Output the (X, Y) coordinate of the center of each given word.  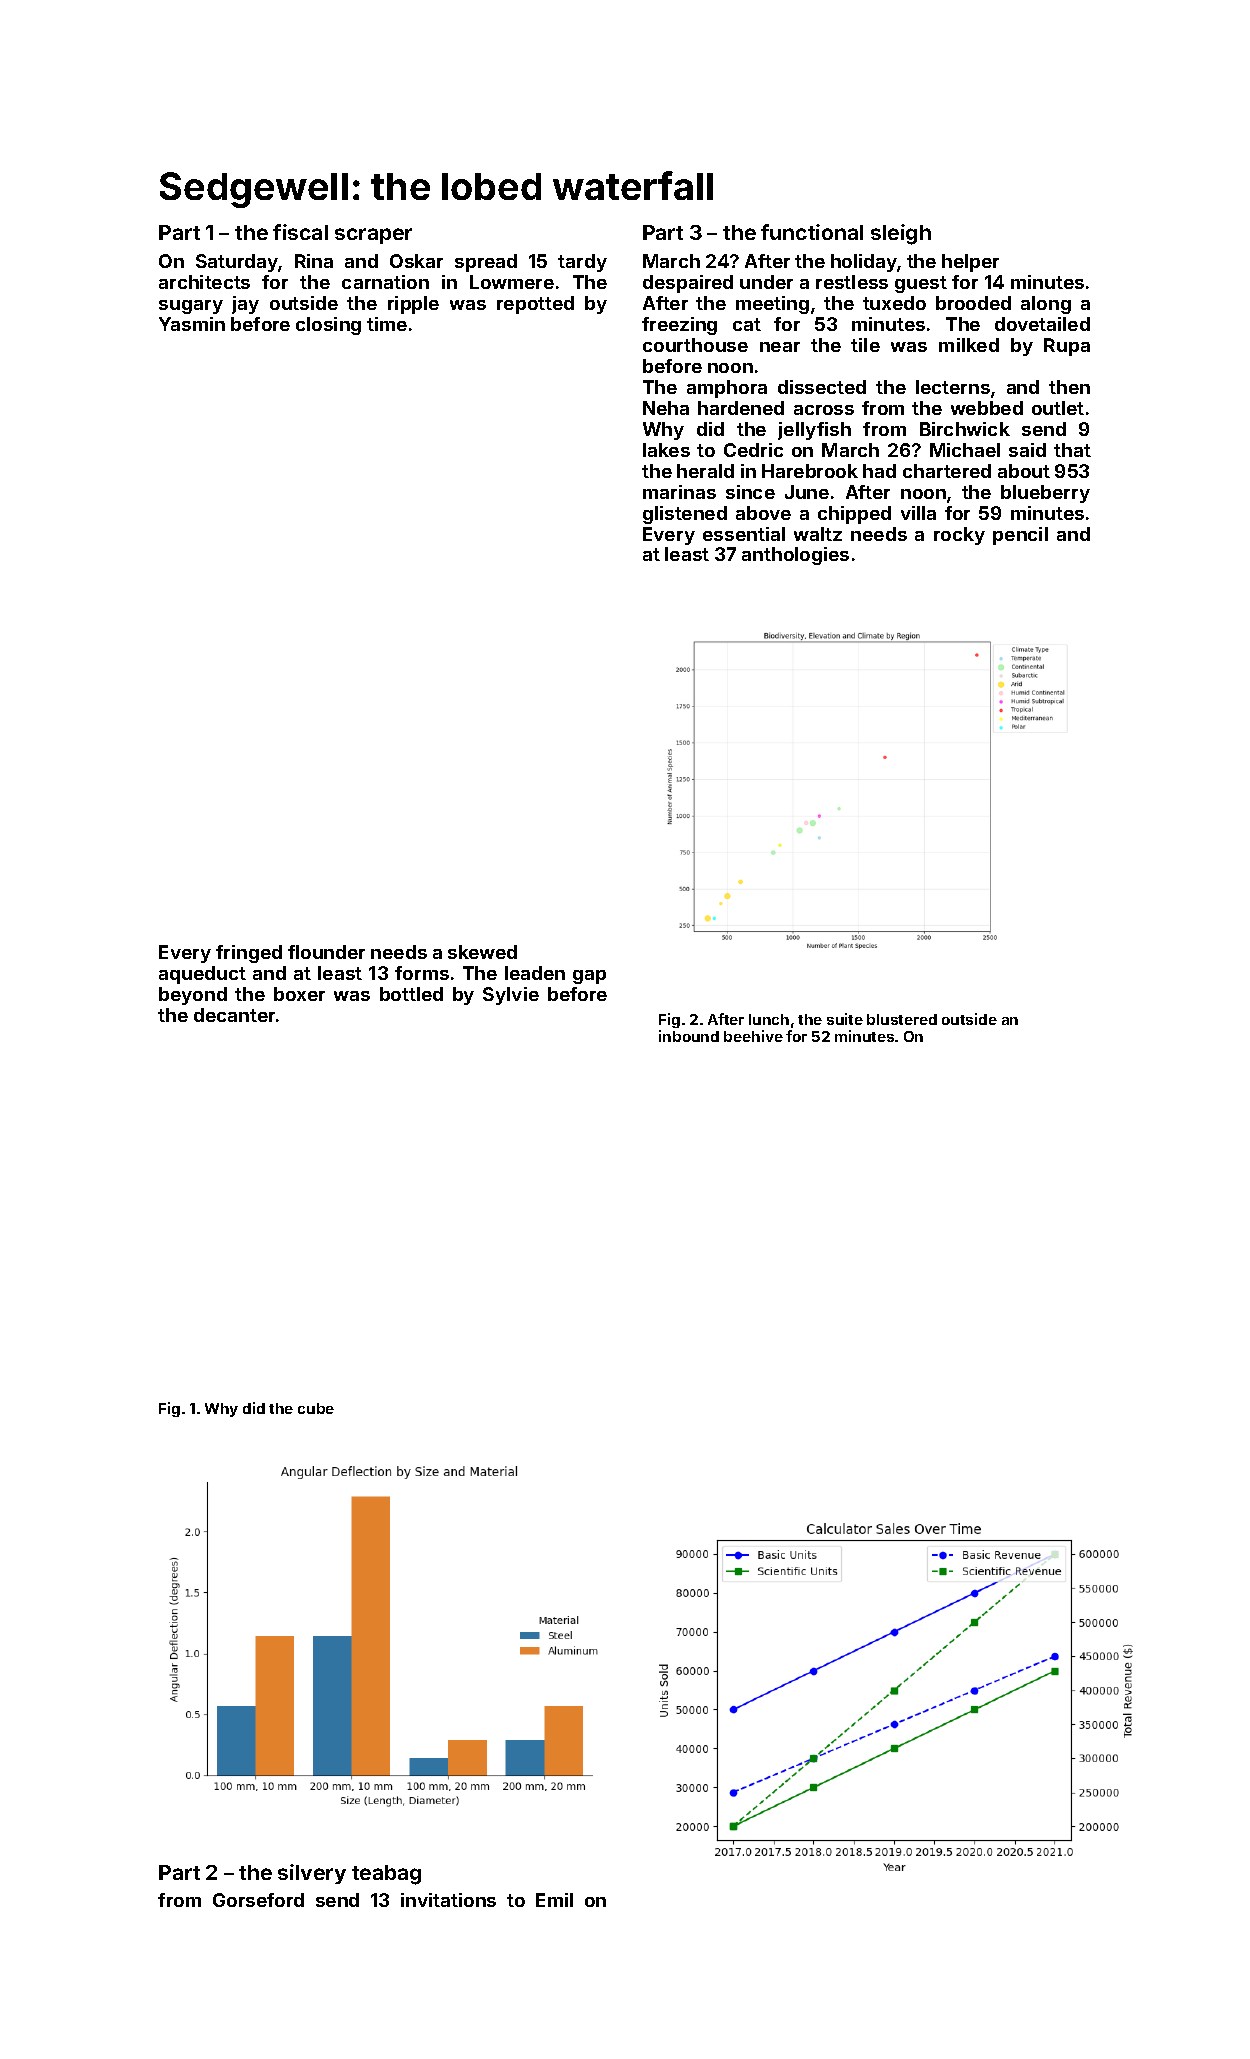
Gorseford (258, 1900)
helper (970, 263)
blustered (902, 1019)
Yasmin (192, 324)
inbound (689, 1036)
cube (316, 1408)
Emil (554, 1900)
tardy (582, 263)
